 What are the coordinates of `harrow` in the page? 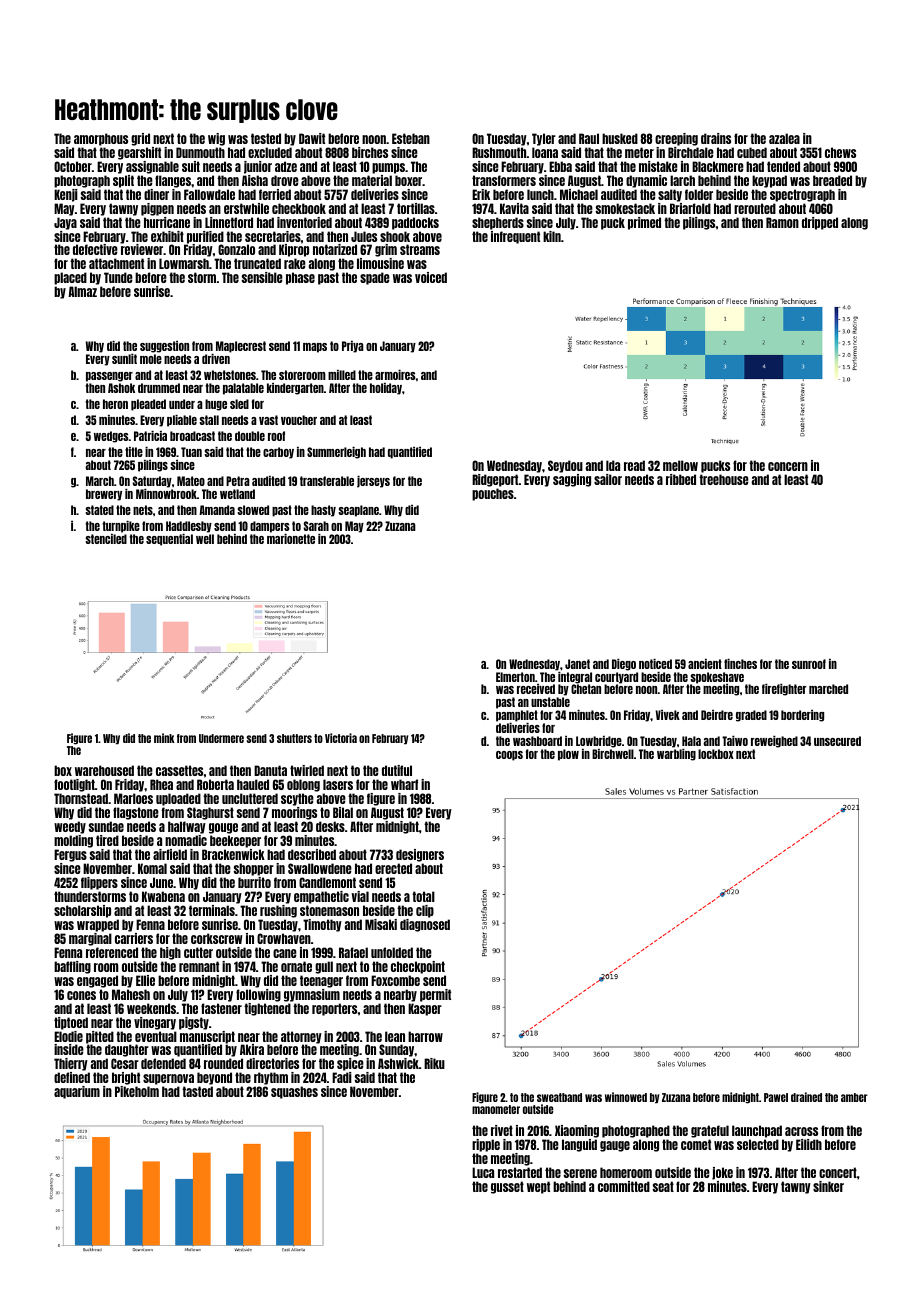 It's located at (425, 1036).
